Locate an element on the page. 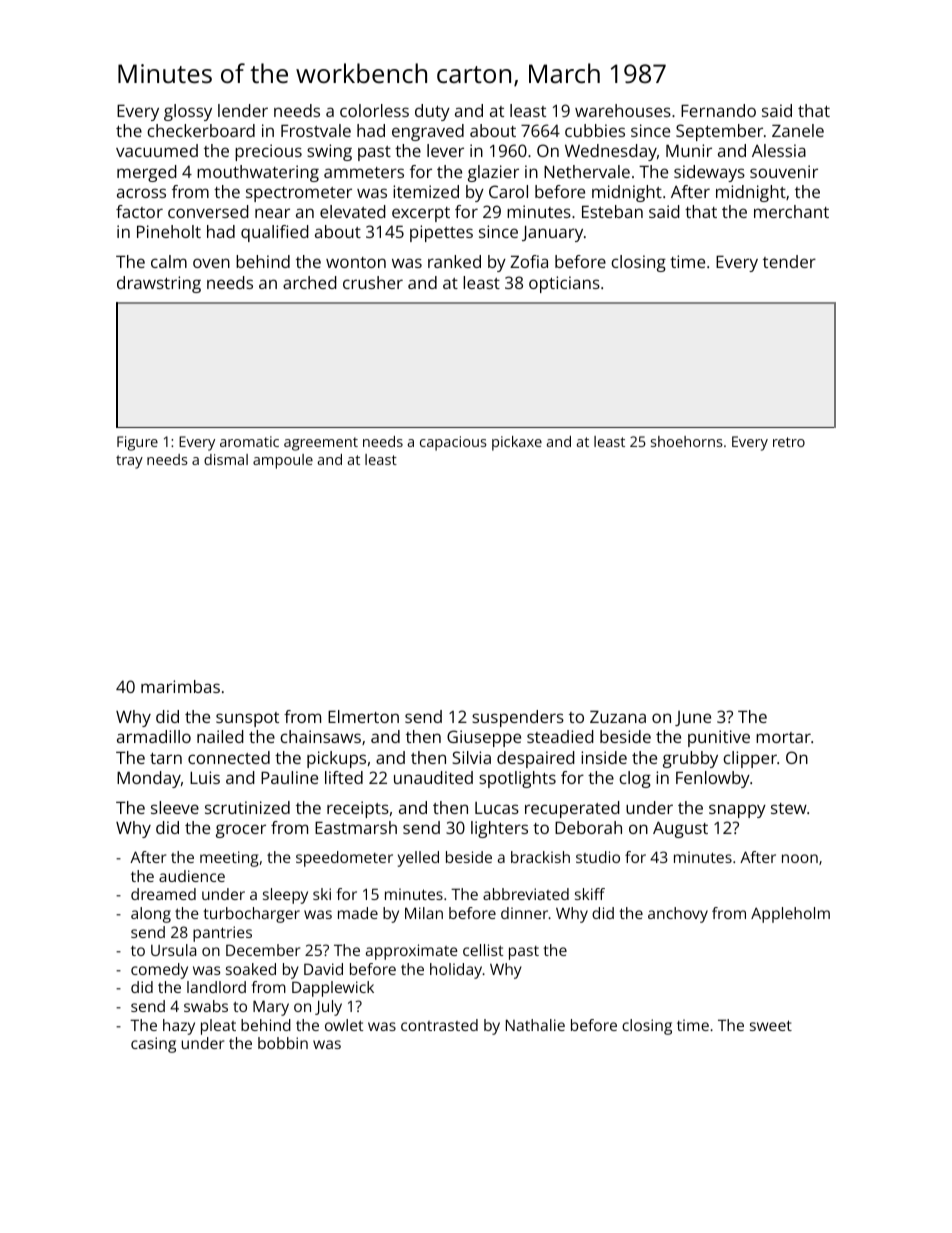 The width and height of the image is (952, 1233). duty is located at coordinates (432, 112).
